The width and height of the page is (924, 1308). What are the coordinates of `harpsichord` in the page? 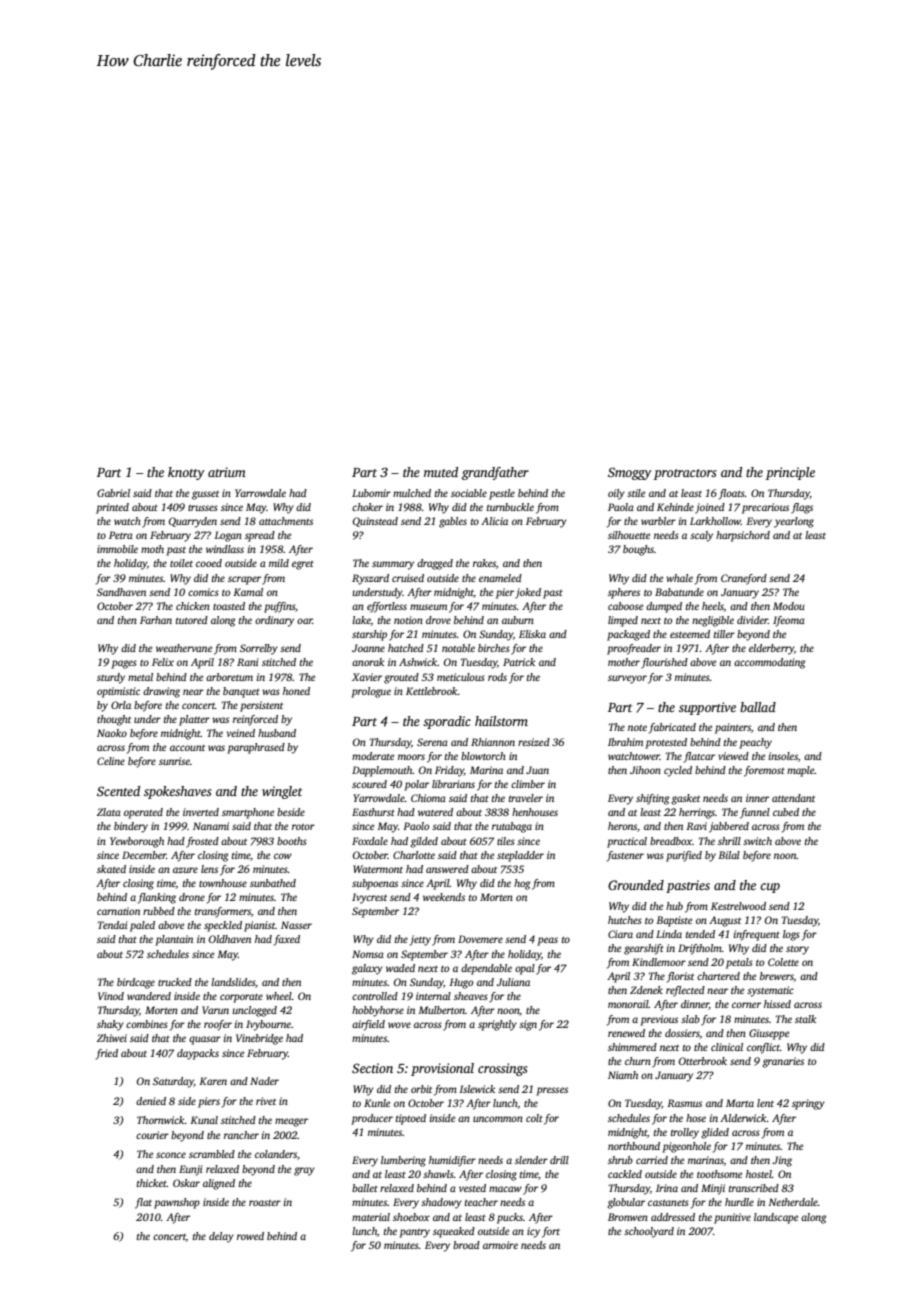 It's located at (743, 536).
